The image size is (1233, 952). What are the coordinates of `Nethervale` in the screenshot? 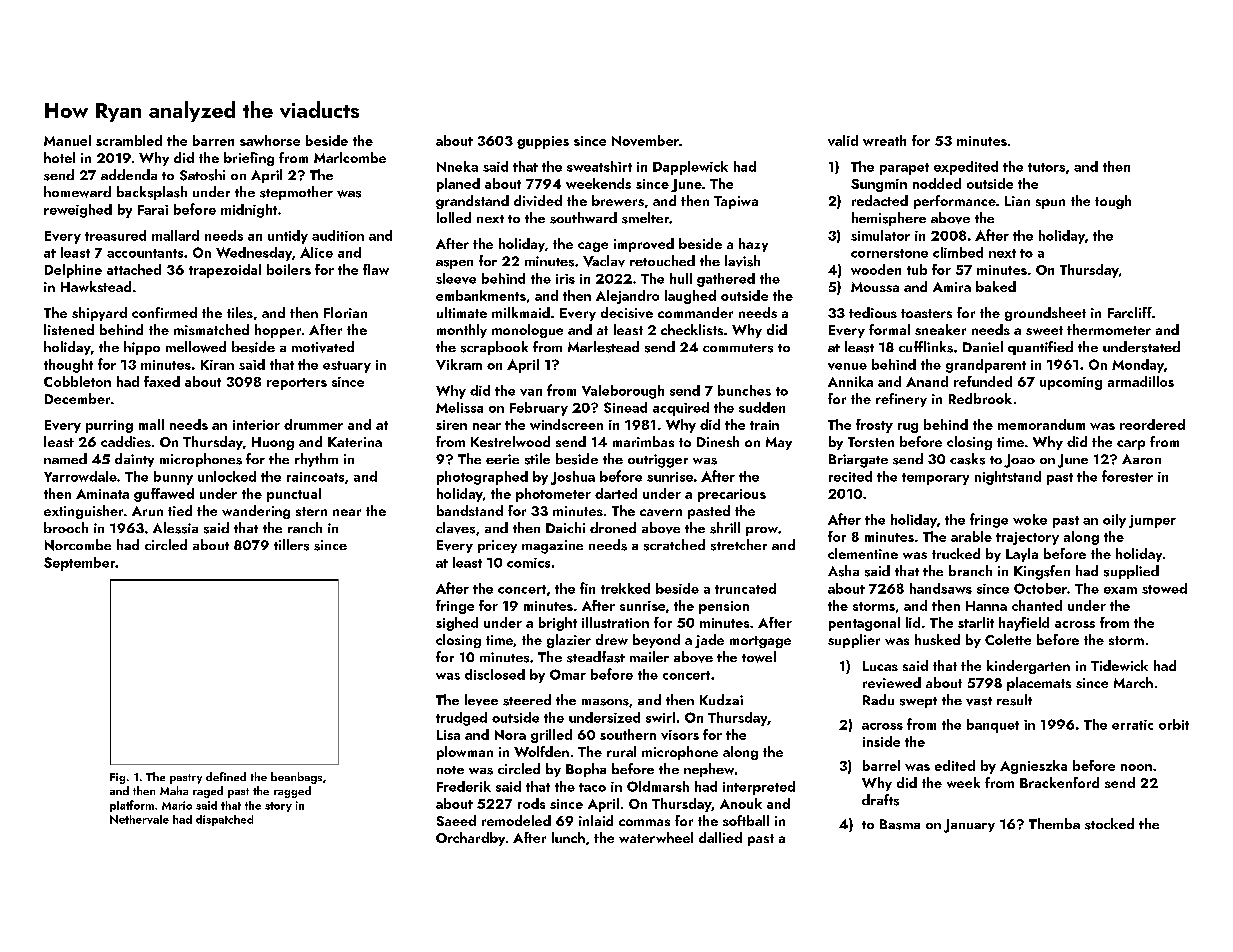 It's located at (139, 819).
